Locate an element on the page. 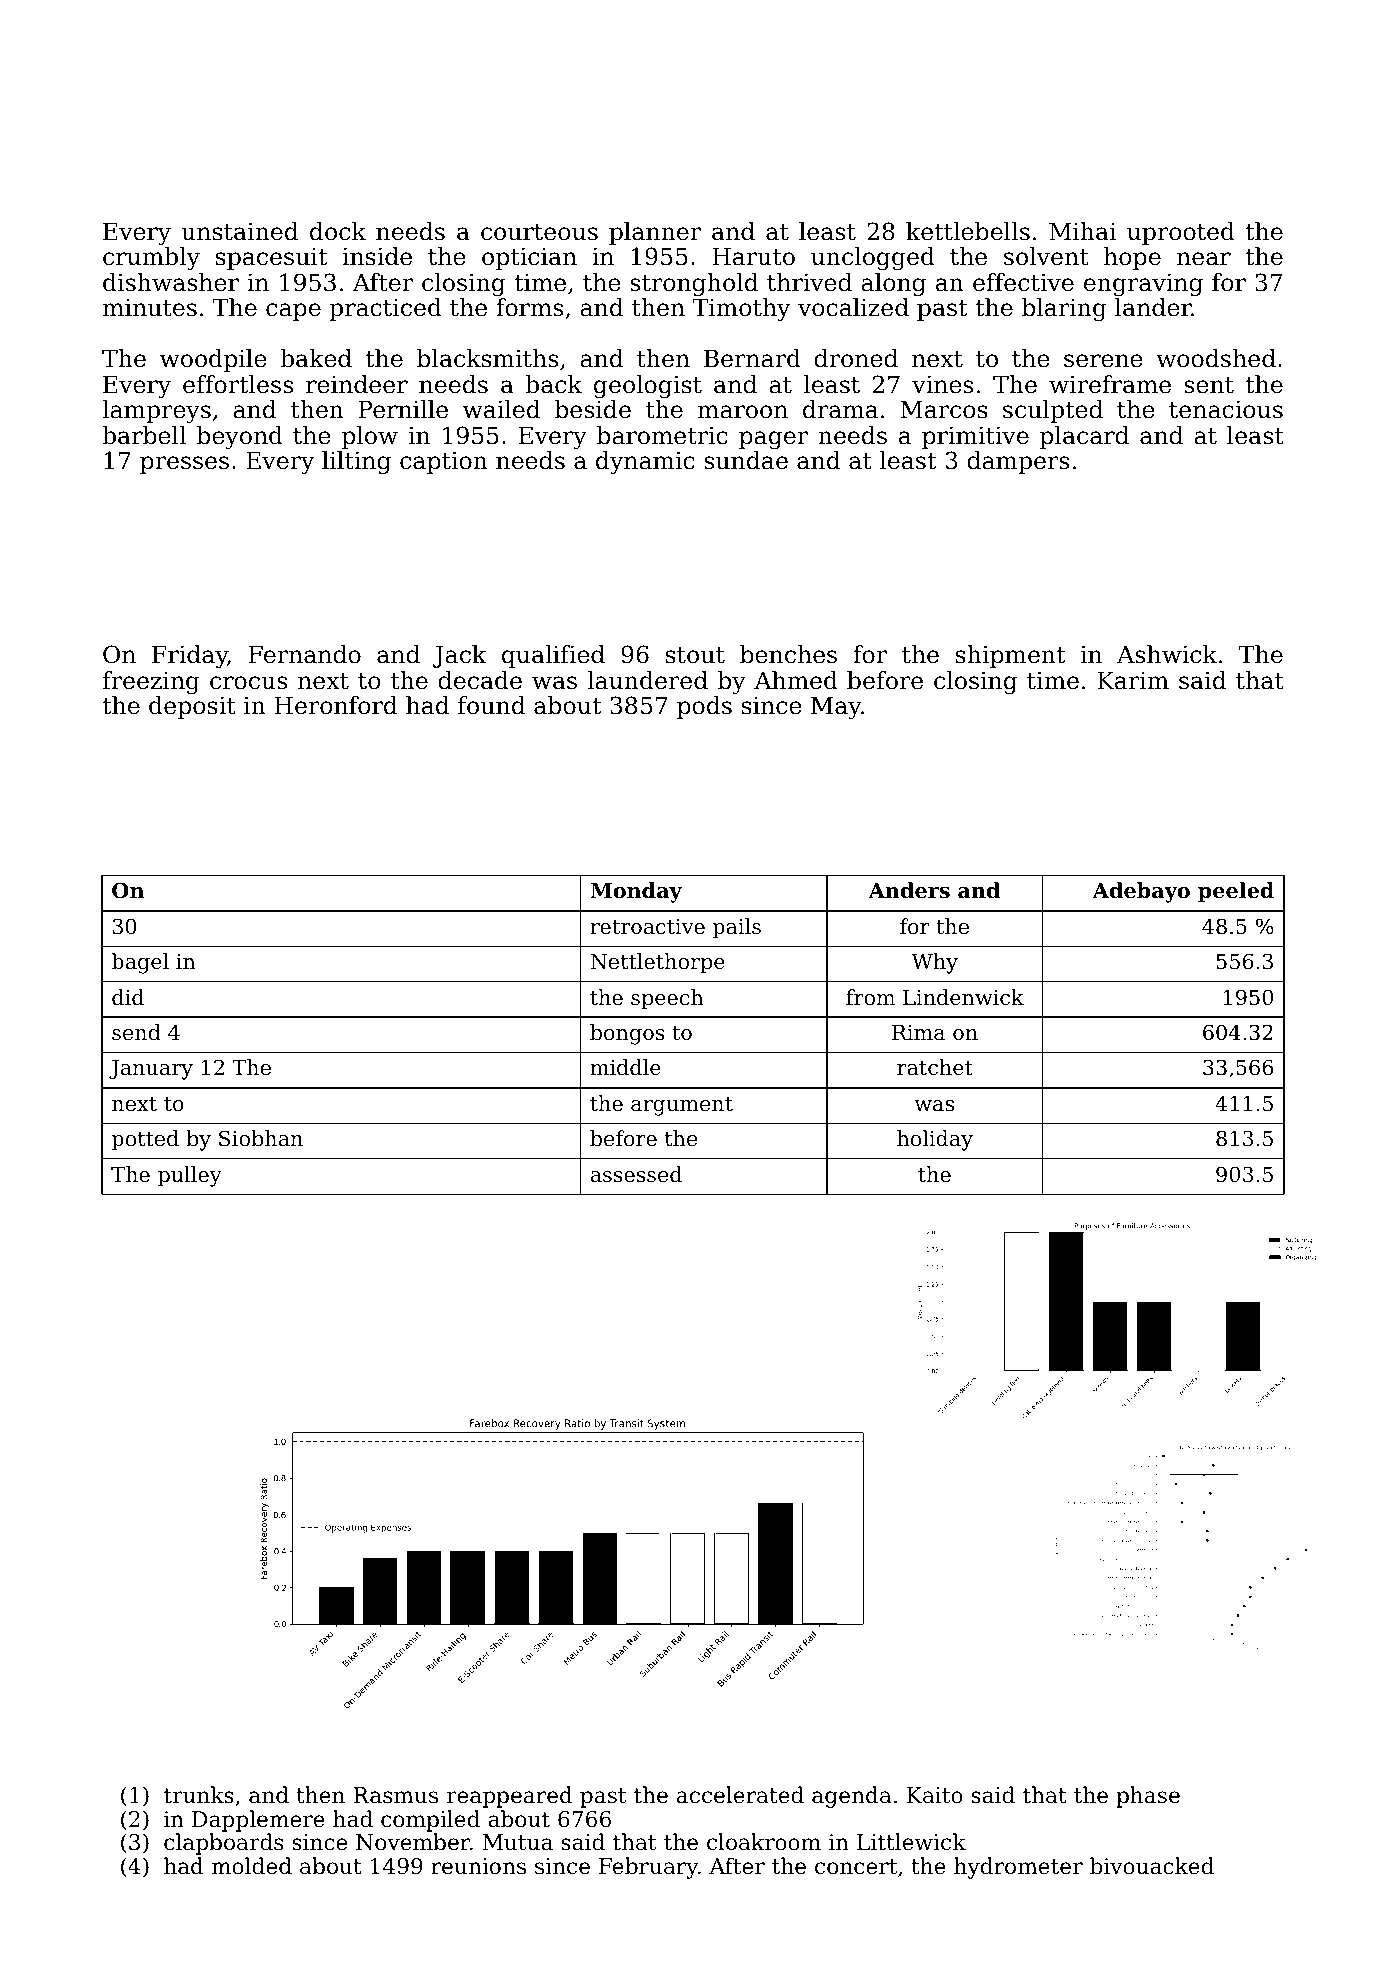 Image resolution: width=1386 pixels, height=1969 pixels. Kaito is located at coordinates (935, 1795).
